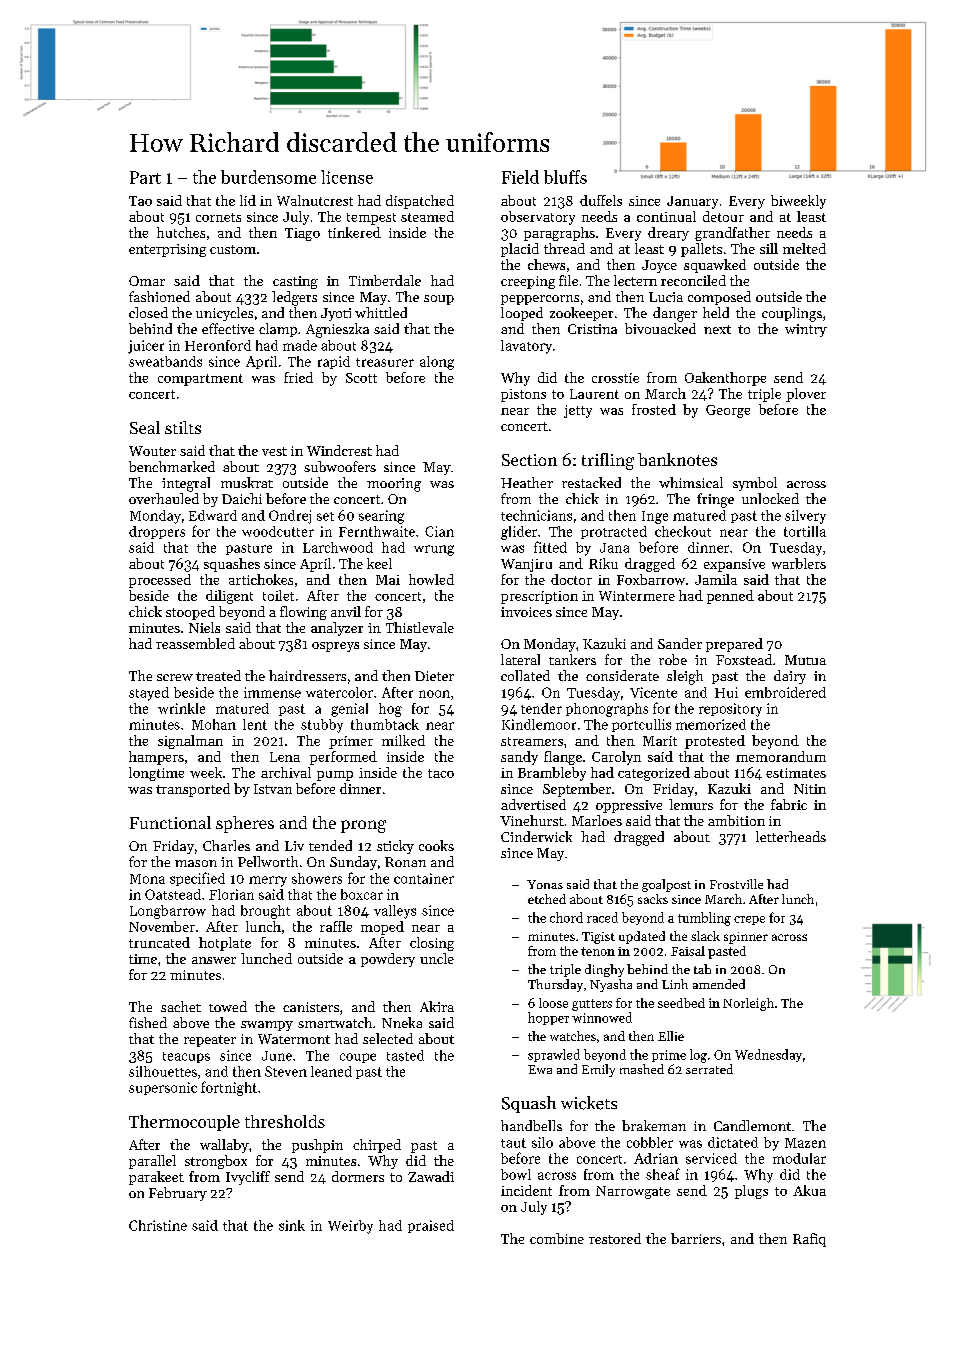 The image size is (955, 1357). What do you see at coordinates (526, 1190) in the document?
I see `incident` at bounding box center [526, 1190].
